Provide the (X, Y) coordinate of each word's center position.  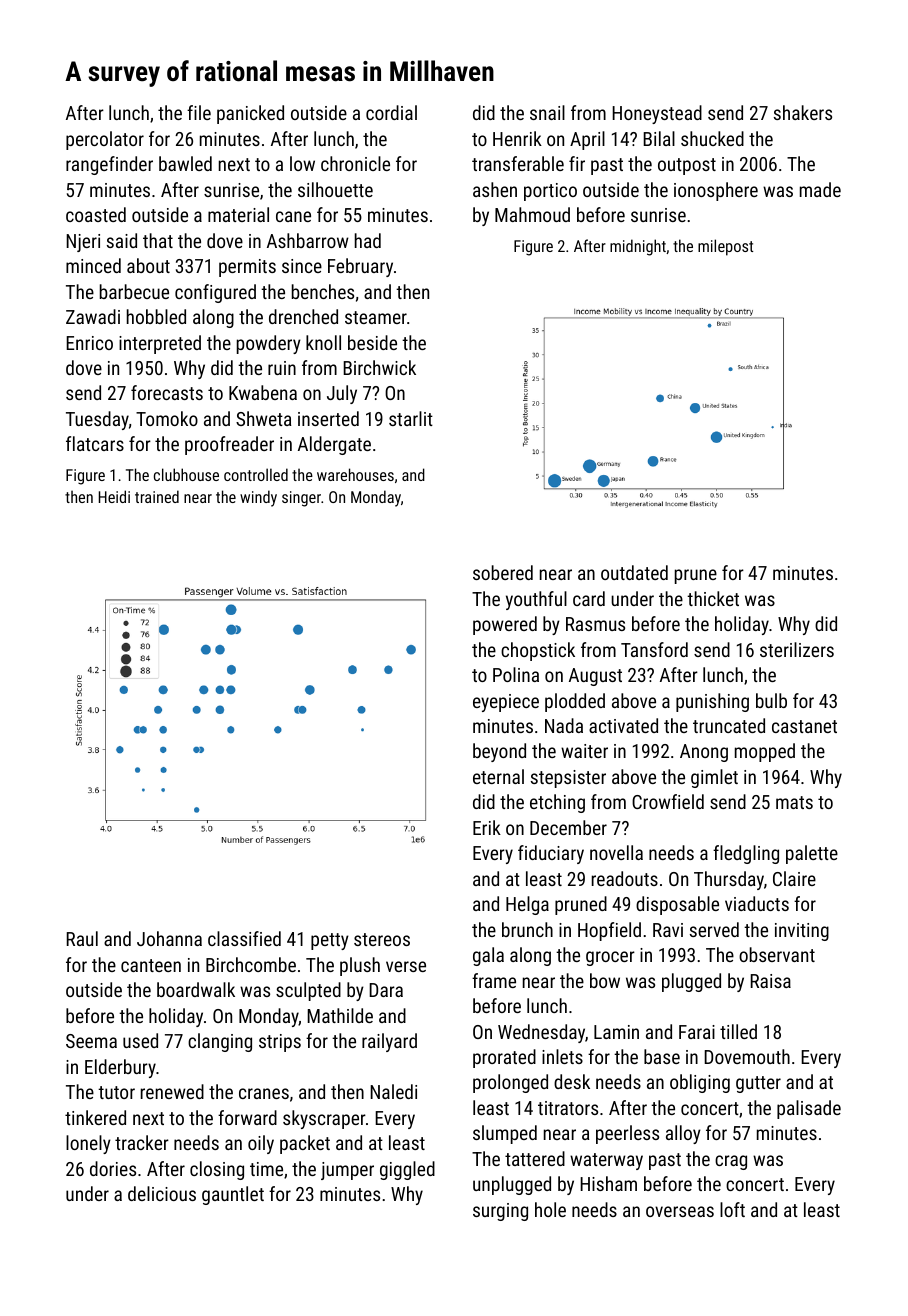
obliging (700, 1083)
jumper (347, 1171)
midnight (638, 247)
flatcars (95, 443)
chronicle (355, 163)
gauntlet (233, 1195)
